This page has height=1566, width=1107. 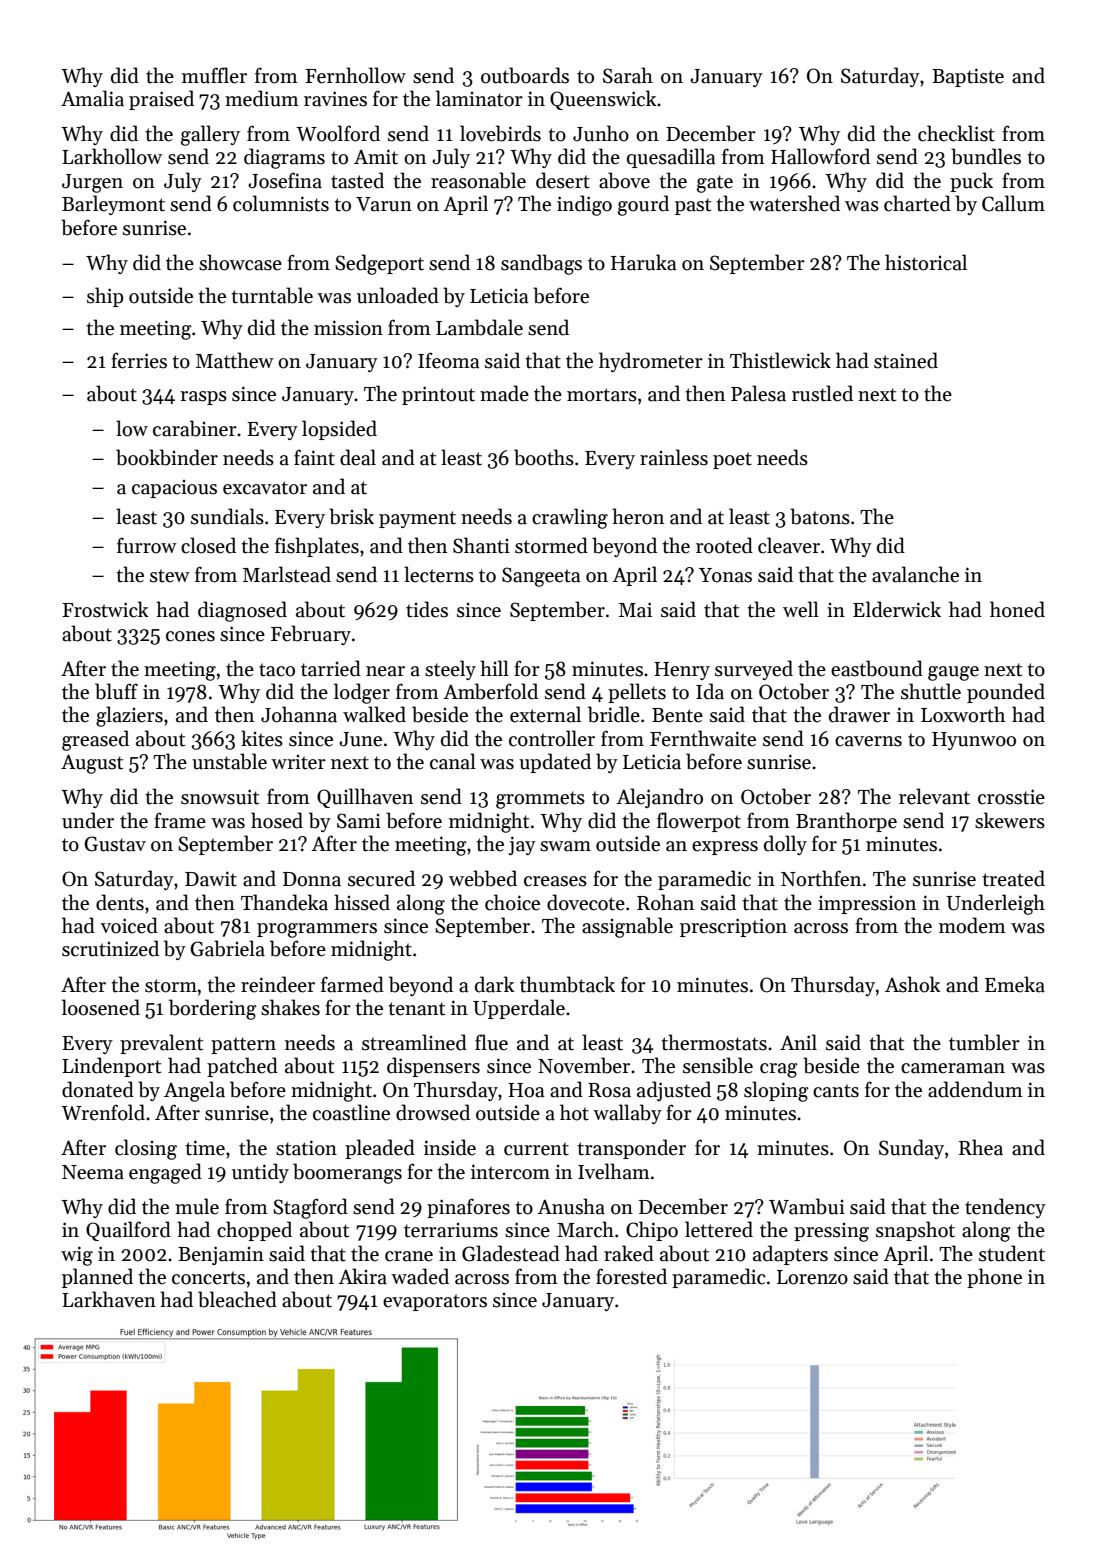 What do you see at coordinates (671, 158) in the page?
I see `quesadilla` at bounding box center [671, 158].
